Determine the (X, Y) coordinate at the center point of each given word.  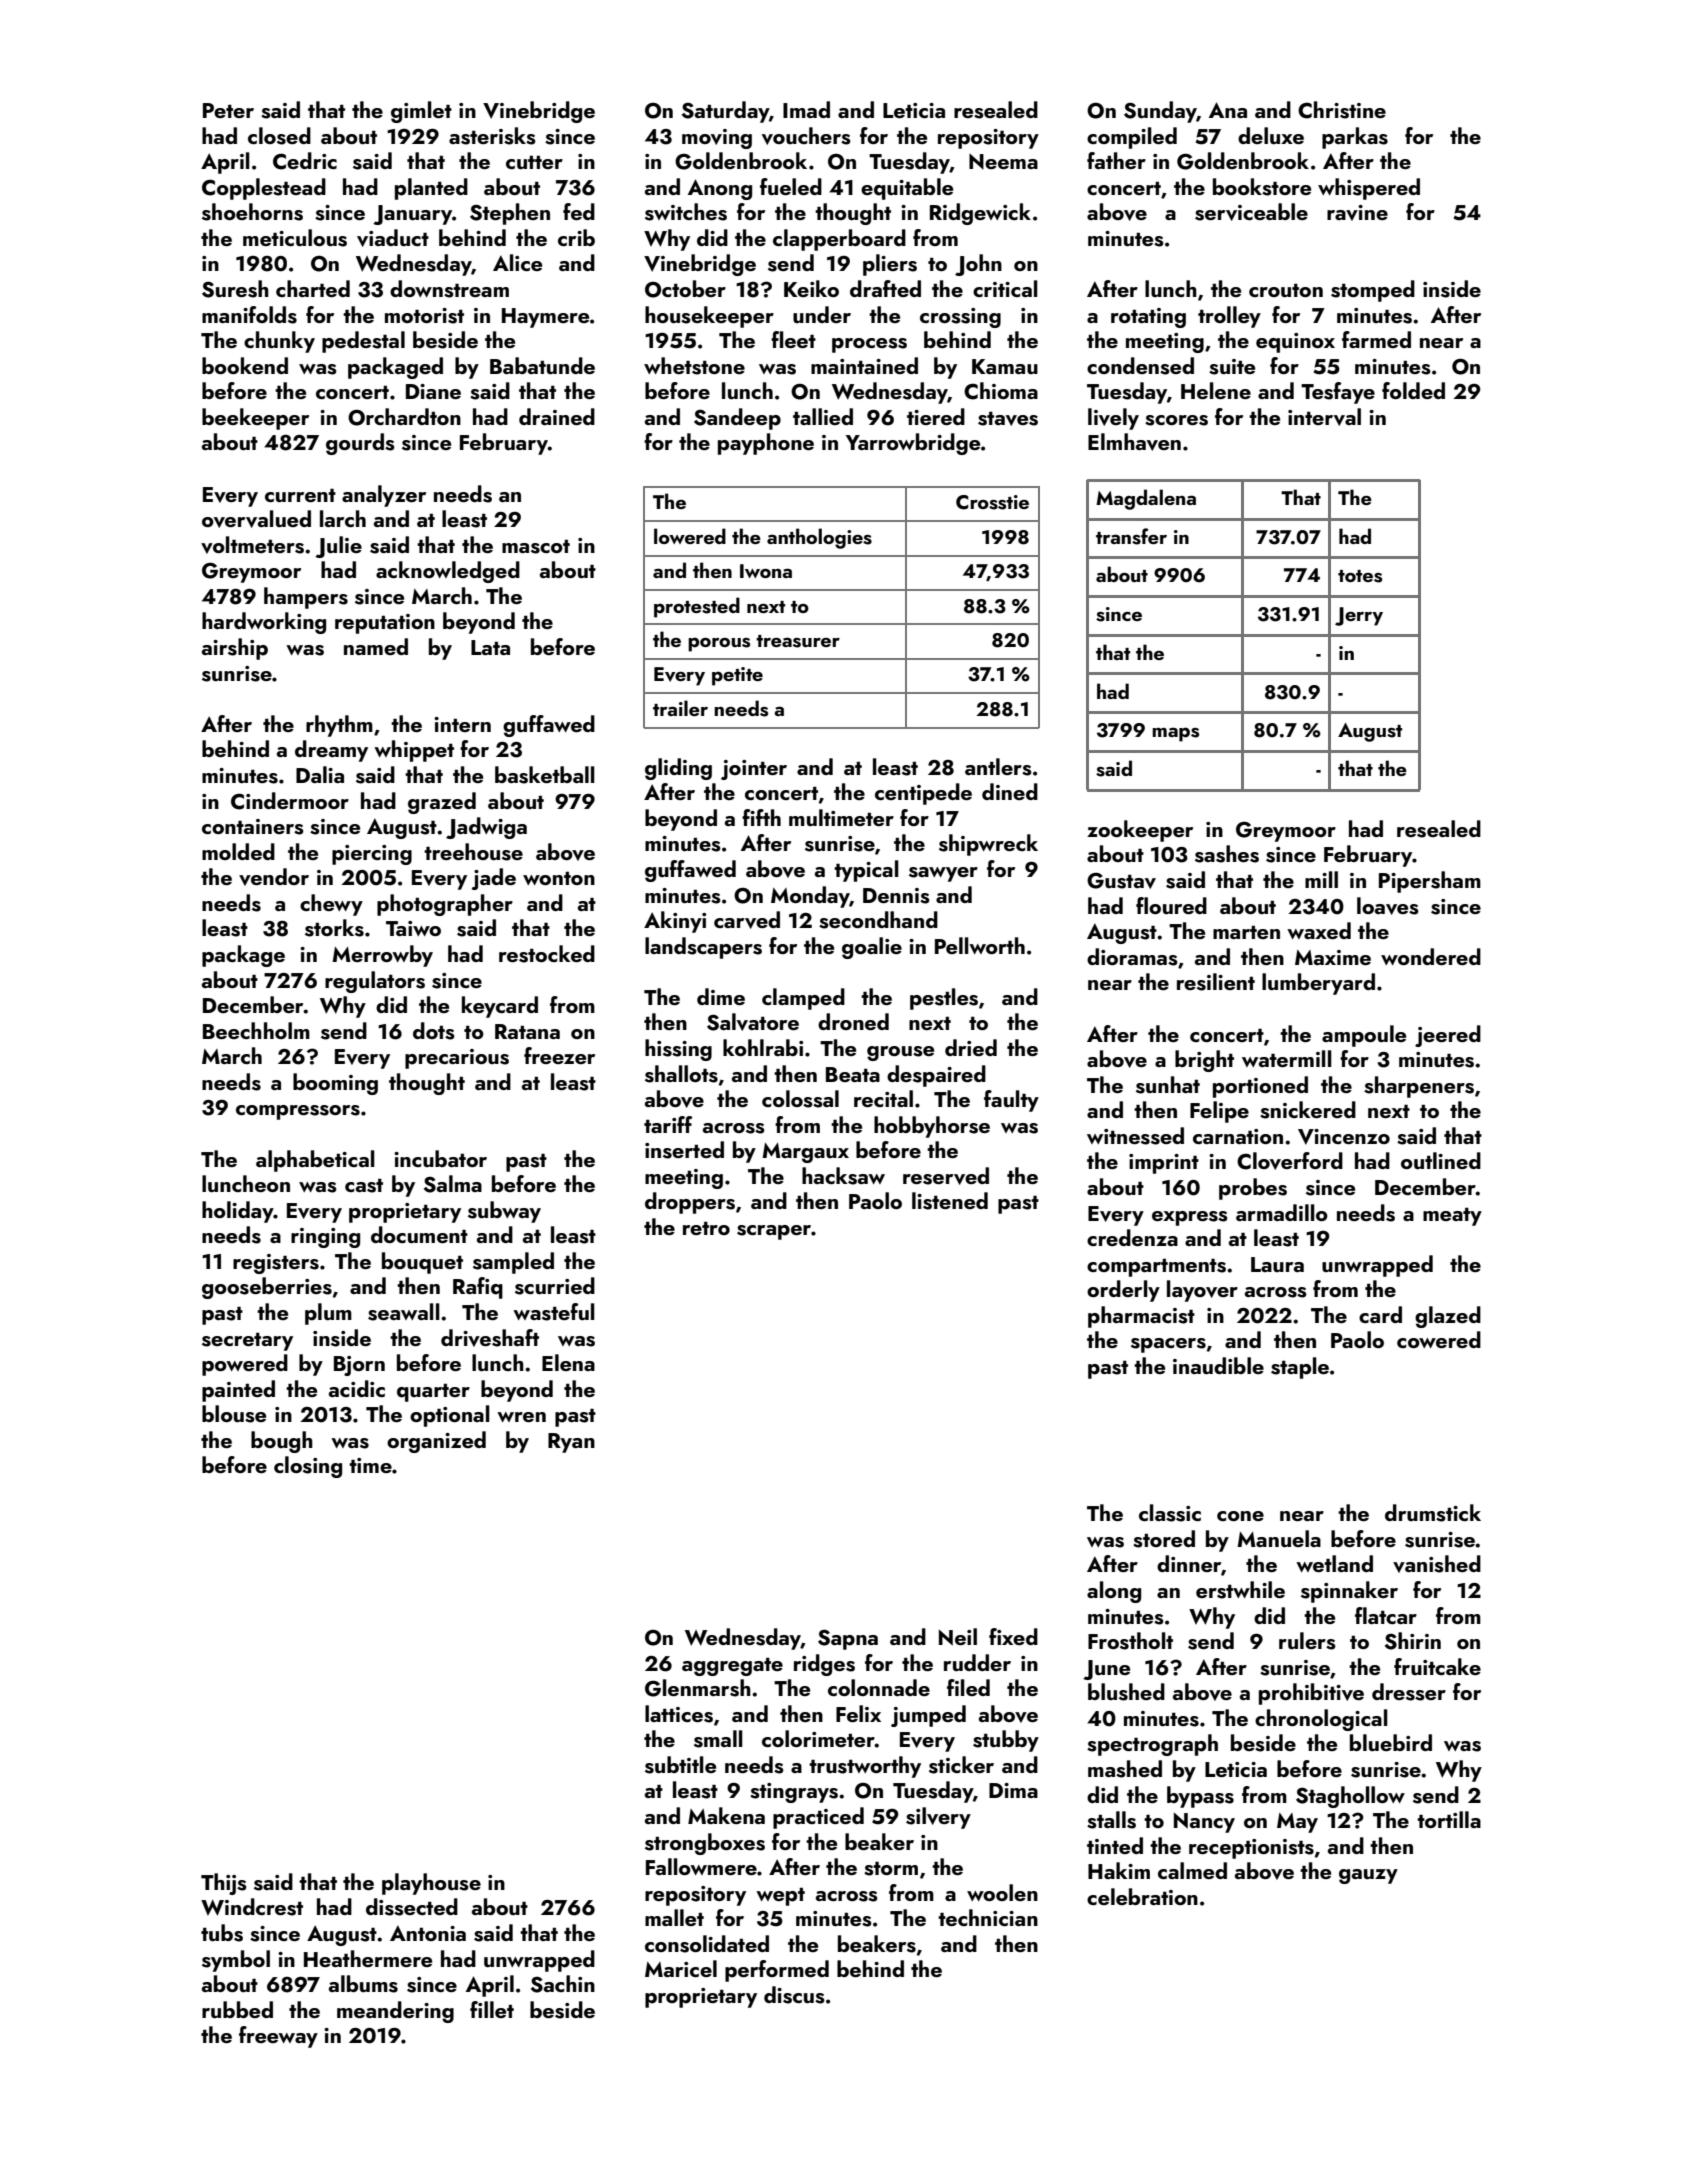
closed (279, 136)
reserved (946, 1176)
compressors (298, 1112)
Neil (958, 1637)
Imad (806, 109)
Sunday (1160, 112)
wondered (1431, 956)
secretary (247, 1342)
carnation (1238, 1136)
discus (794, 1995)
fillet (492, 2009)
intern (462, 724)
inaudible (1218, 1365)
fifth (761, 817)
